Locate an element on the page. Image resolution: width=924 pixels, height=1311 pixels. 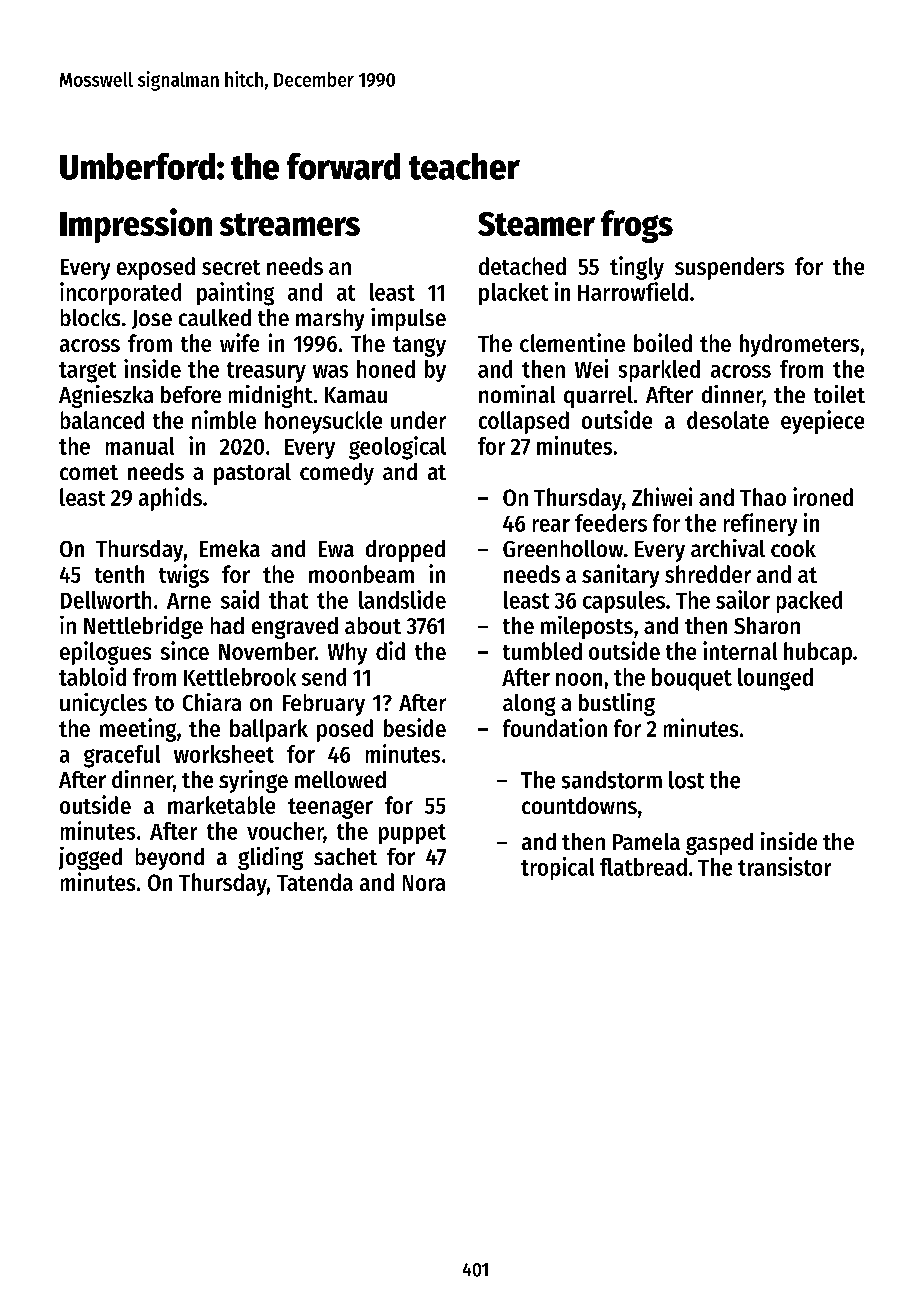
tabloid is located at coordinates (92, 676).
